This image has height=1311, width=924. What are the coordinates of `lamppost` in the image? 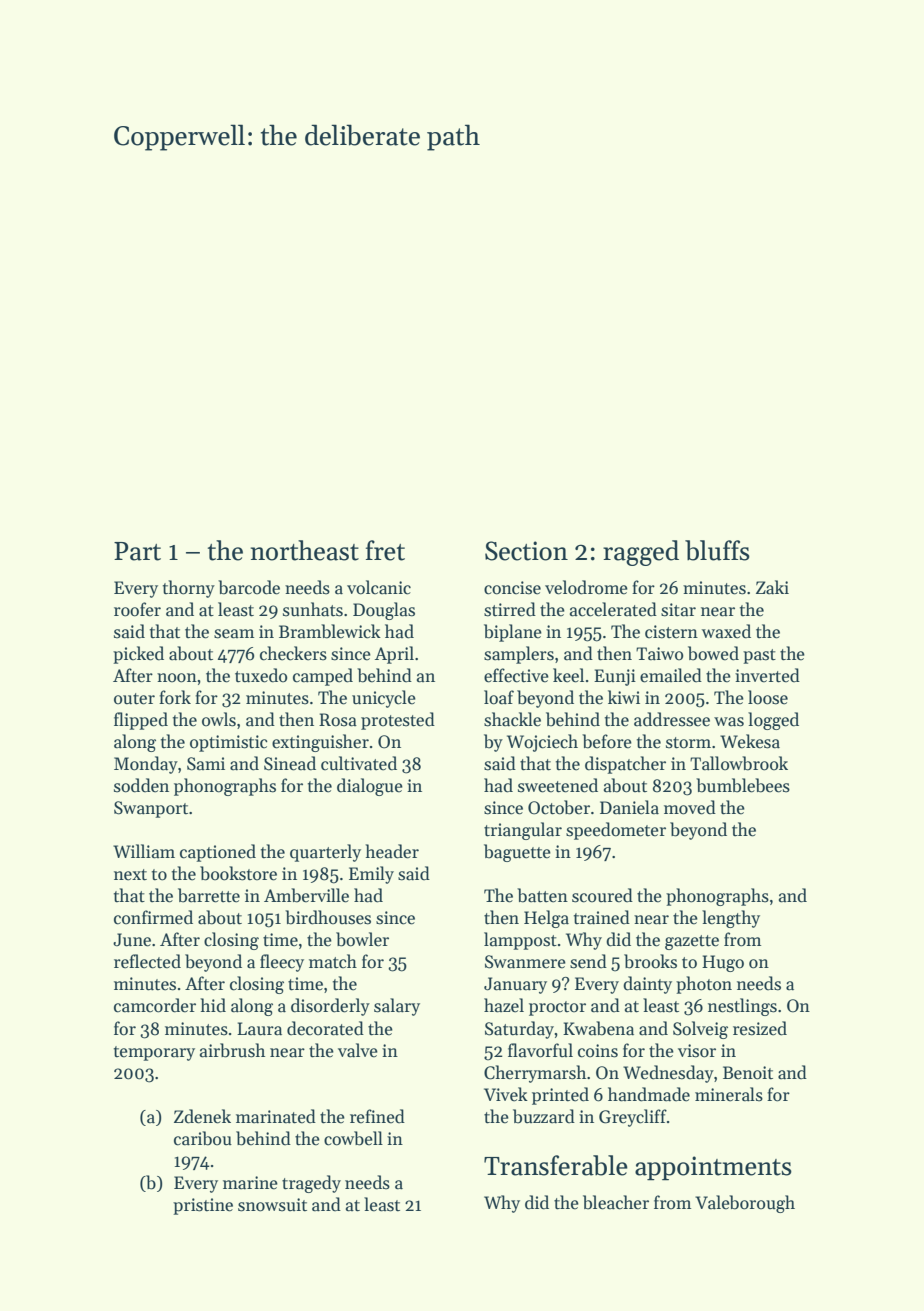 It's located at (520, 941).
